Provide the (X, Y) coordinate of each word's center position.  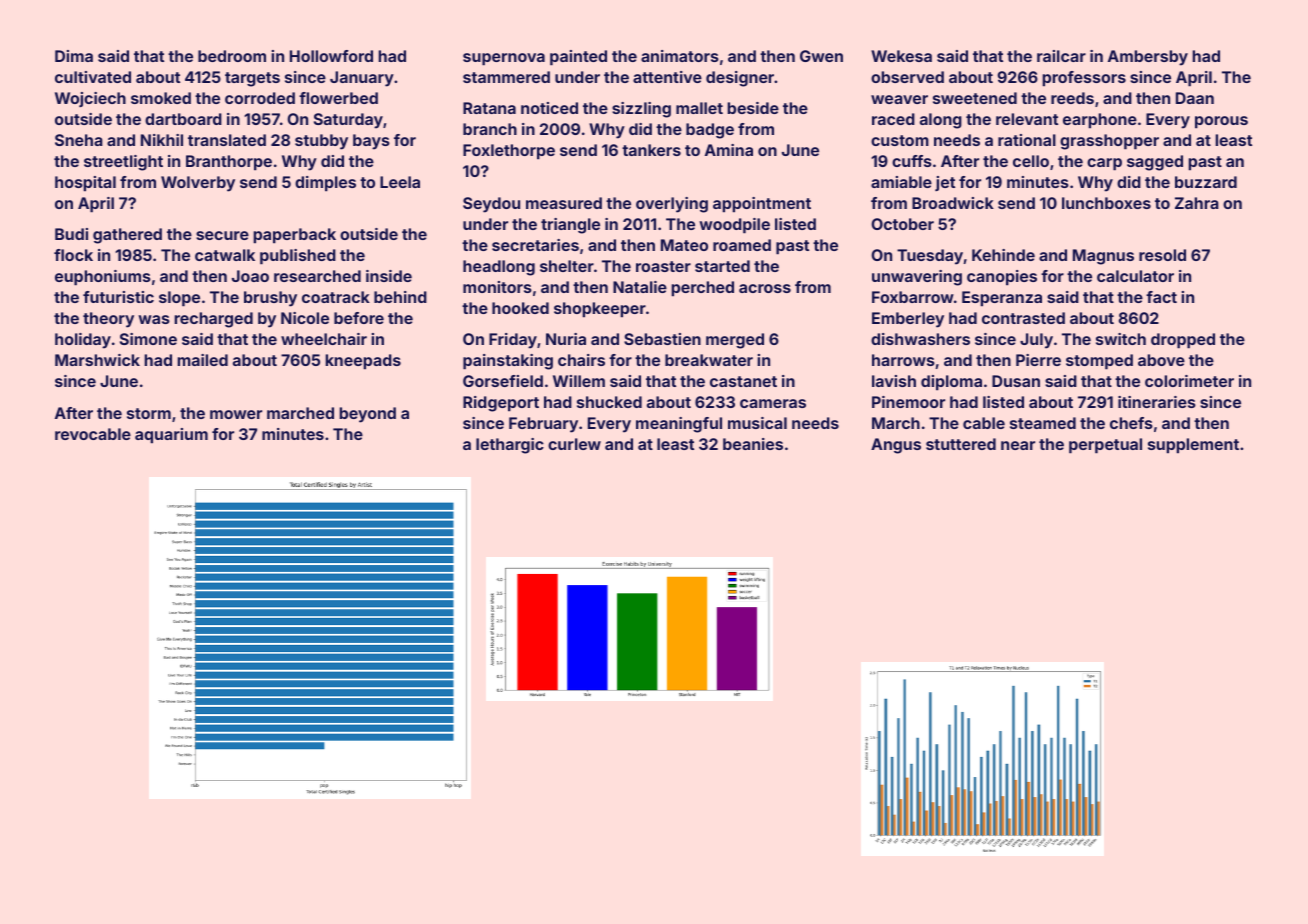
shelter (567, 266)
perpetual (1105, 446)
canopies (1002, 278)
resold (1162, 255)
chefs (1131, 423)
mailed (202, 360)
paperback (294, 236)
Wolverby (198, 184)
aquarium (171, 436)
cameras (773, 403)
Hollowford (331, 56)
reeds (1072, 98)
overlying (672, 205)
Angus (896, 446)
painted (578, 58)
